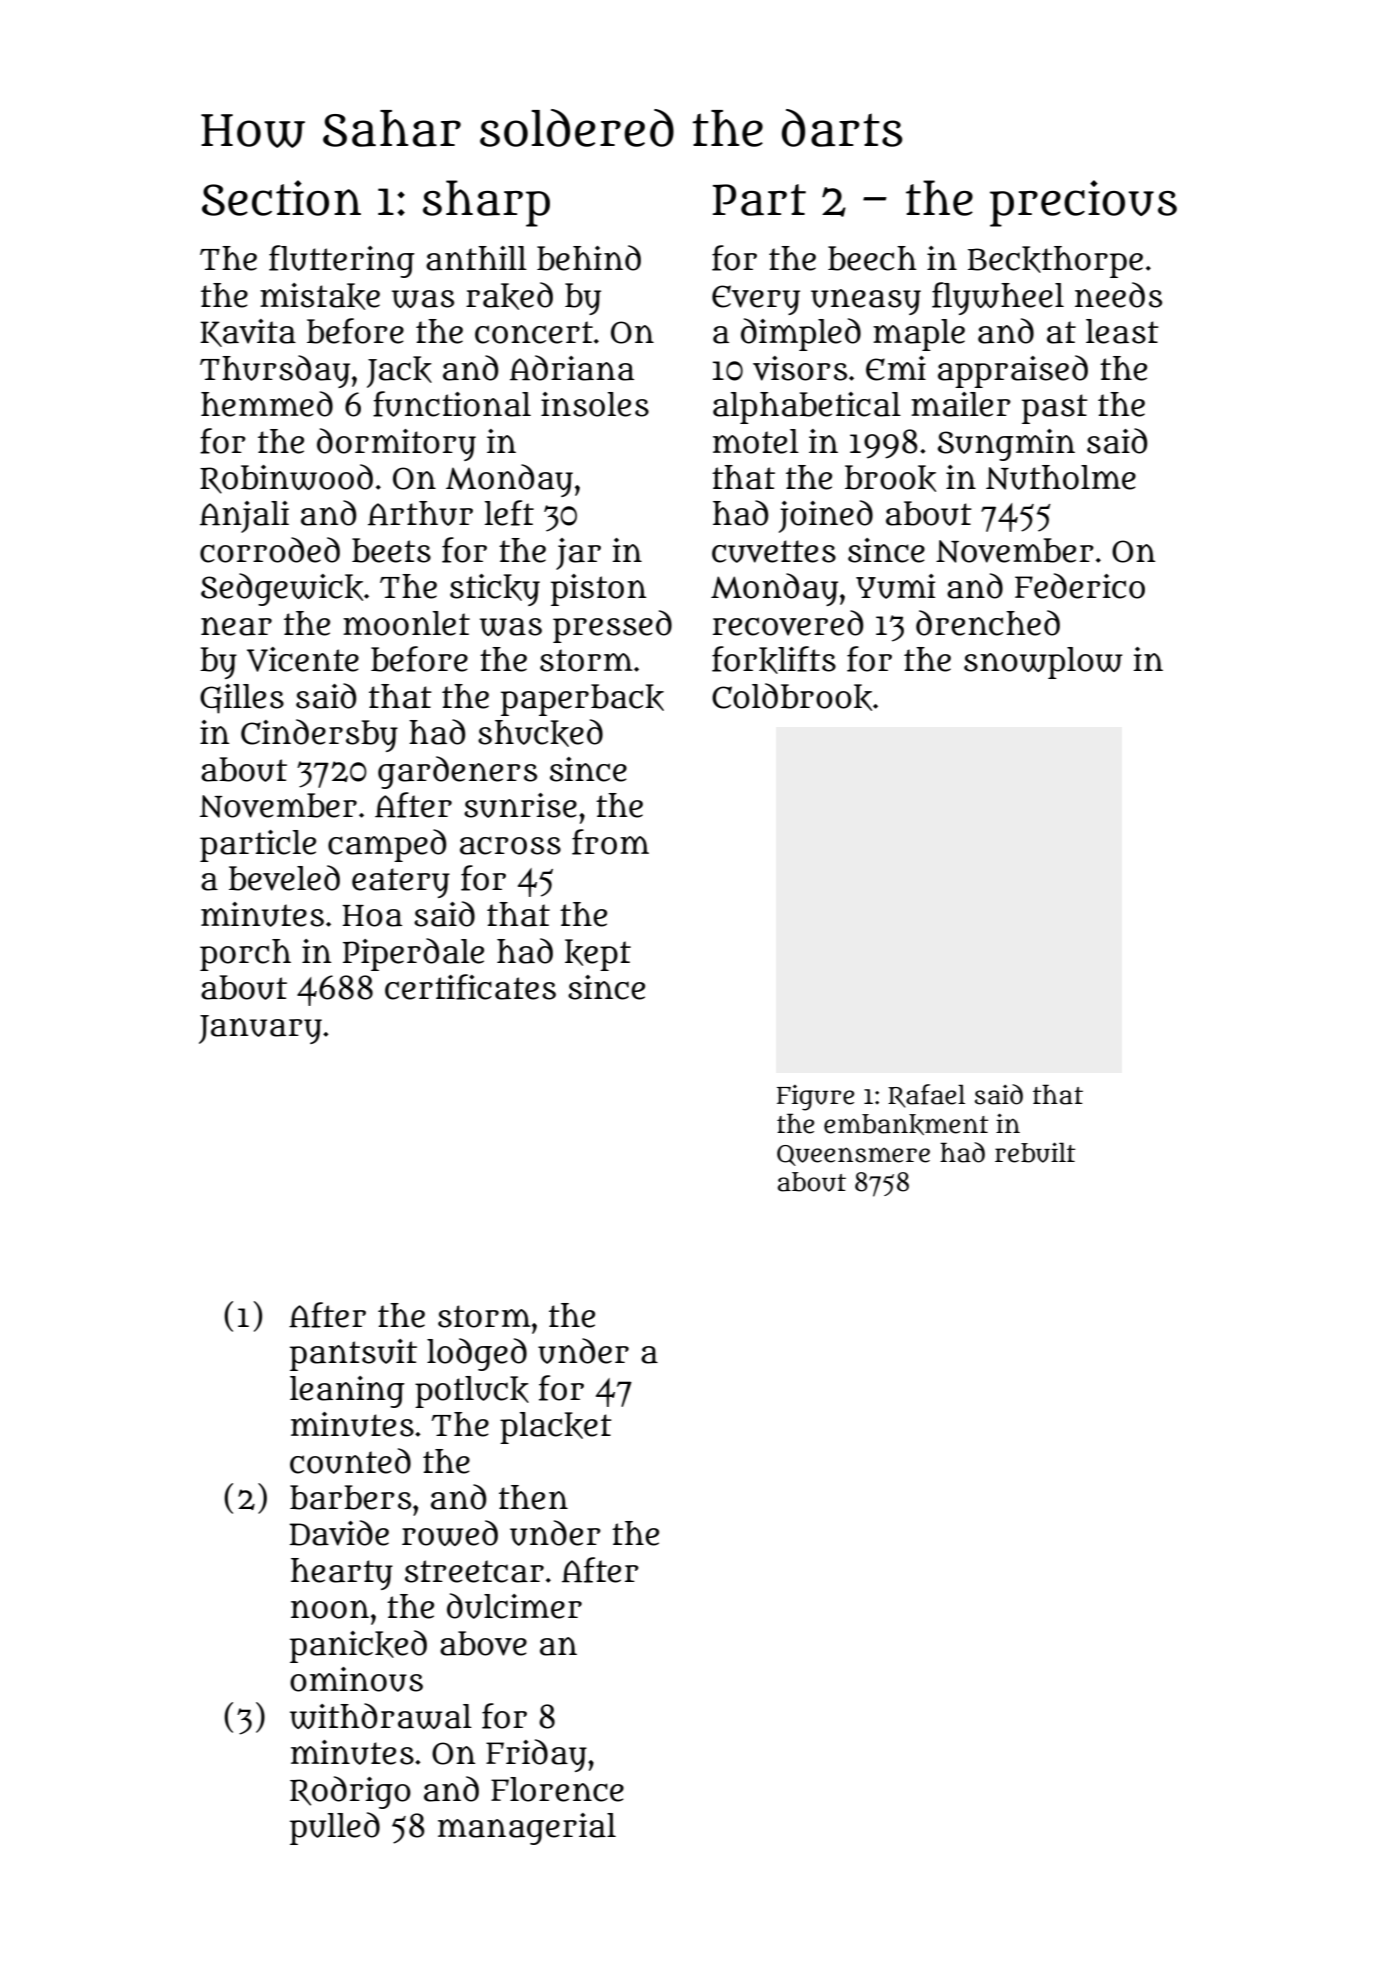  What do you see at coordinates (988, 623) in the screenshot?
I see `drenched` at bounding box center [988, 623].
